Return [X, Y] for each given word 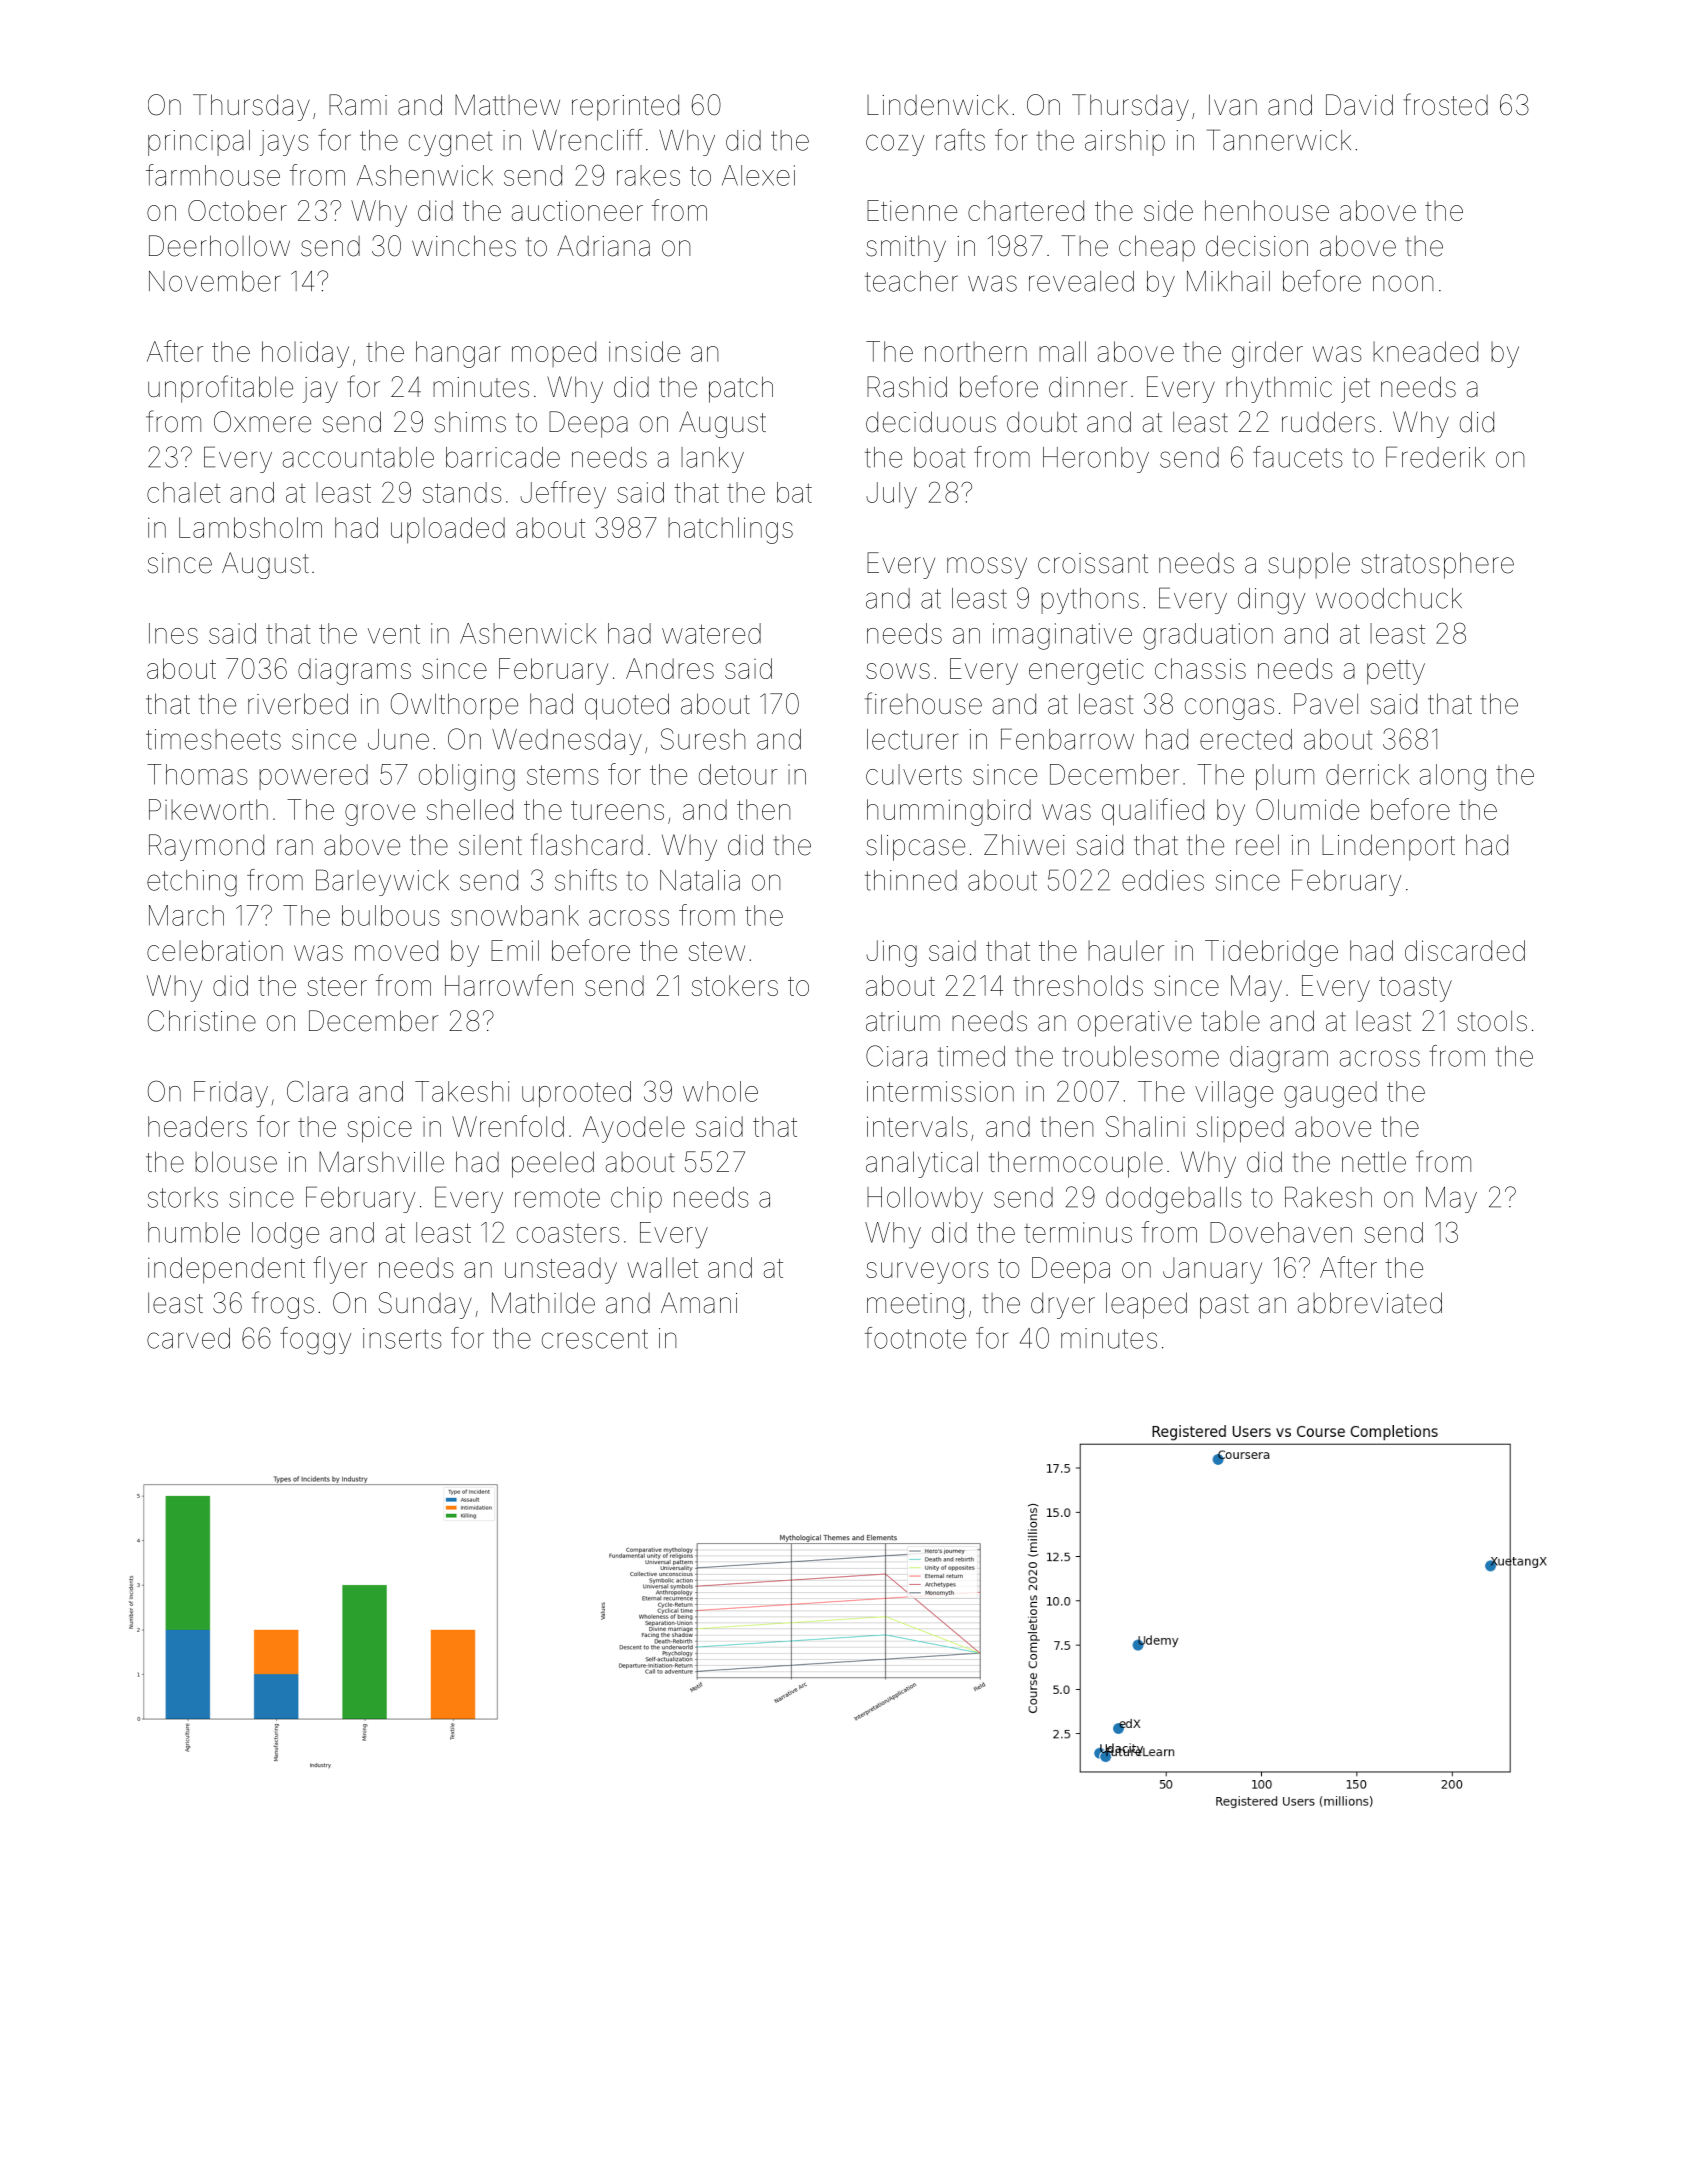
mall [1062, 351]
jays [284, 143]
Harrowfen [509, 985]
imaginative [1062, 636]
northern [976, 351]
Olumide [1307, 809]
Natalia [700, 880]
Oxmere [262, 422]
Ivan [1233, 105]
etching [192, 883]
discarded [1465, 950]
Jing [891, 953]
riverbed [298, 704]
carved [188, 1338]
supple [1309, 565]
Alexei [758, 175]
